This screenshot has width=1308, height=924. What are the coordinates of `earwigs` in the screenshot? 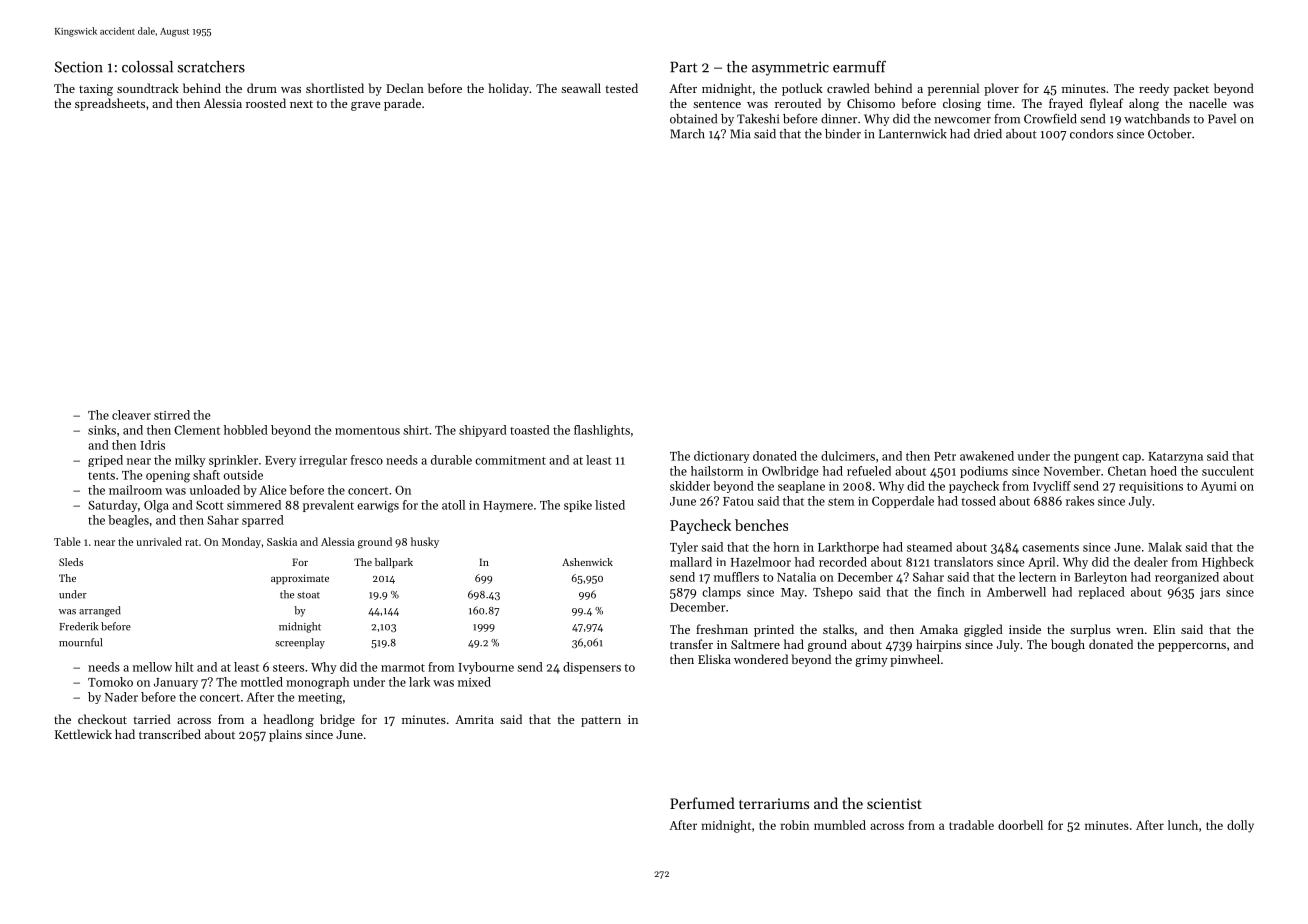 It's located at (378, 507).
